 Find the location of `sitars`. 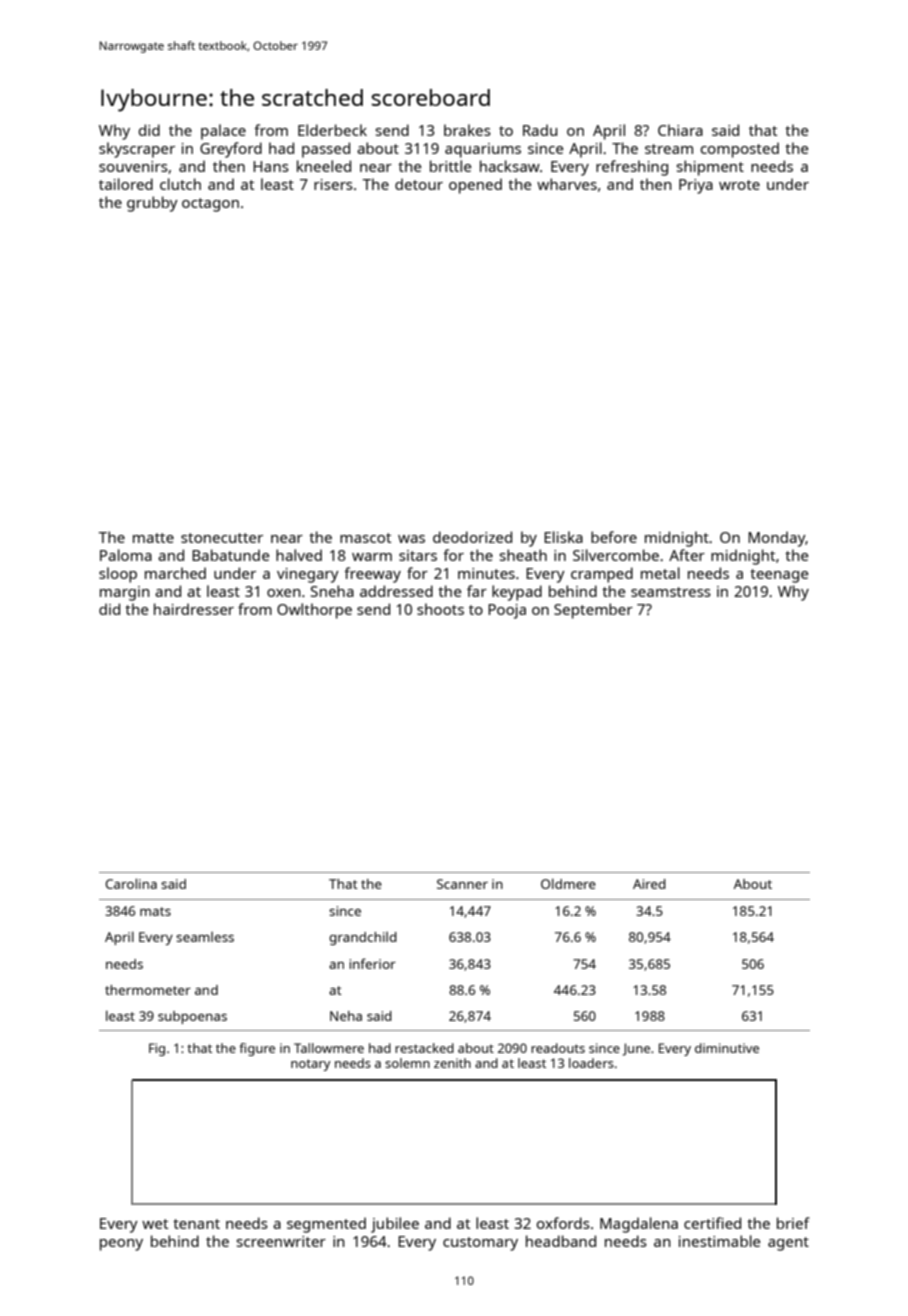

sitars is located at coordinates (418, 555).
